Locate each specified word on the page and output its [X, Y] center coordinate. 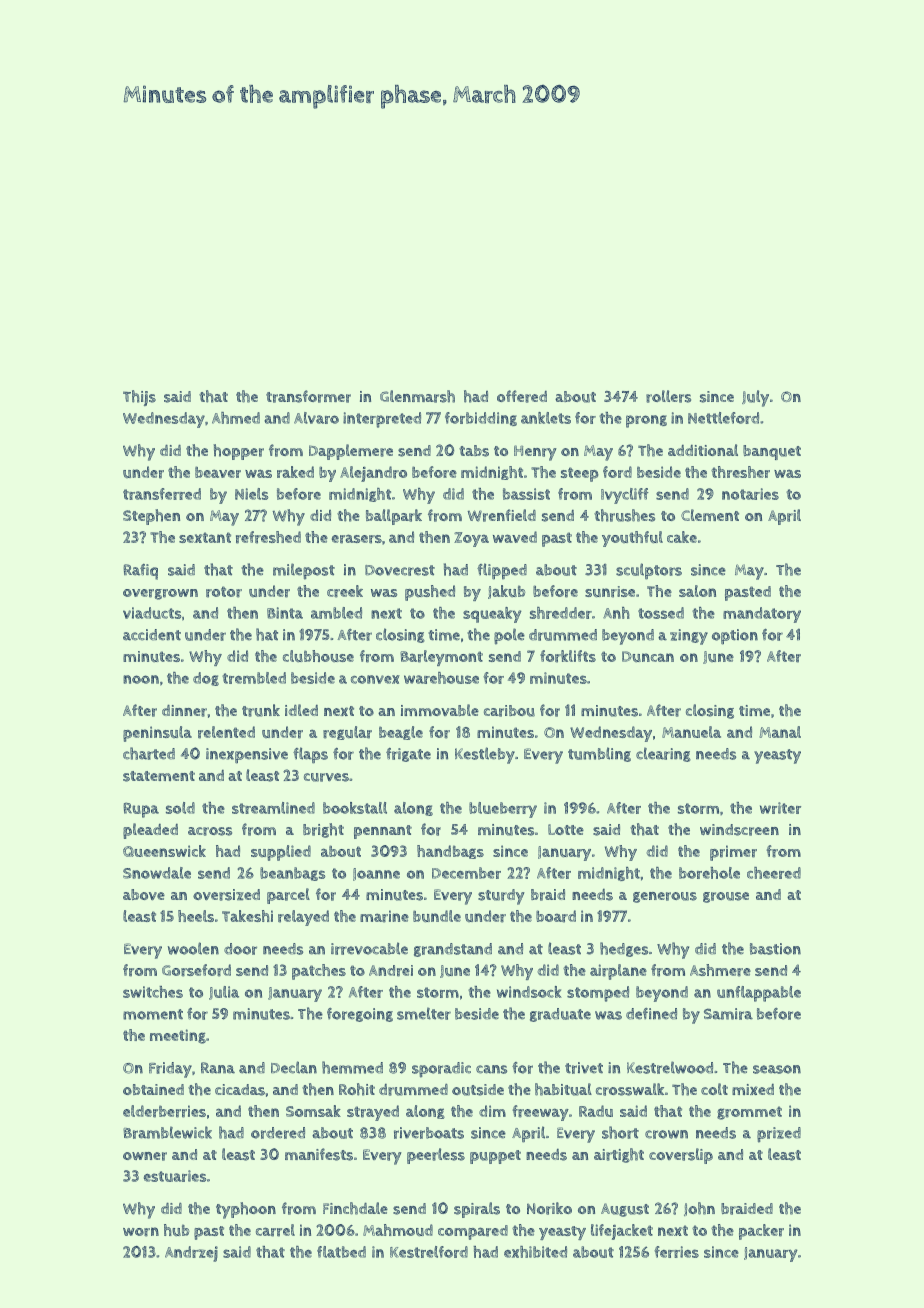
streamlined [273, 808]
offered [522, 396]
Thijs [139, 398]
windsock [529, 992]
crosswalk [630, 1089]
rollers [668, 396]
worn [141, 1232]
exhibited [535, 1252]
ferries [676, 1252]
